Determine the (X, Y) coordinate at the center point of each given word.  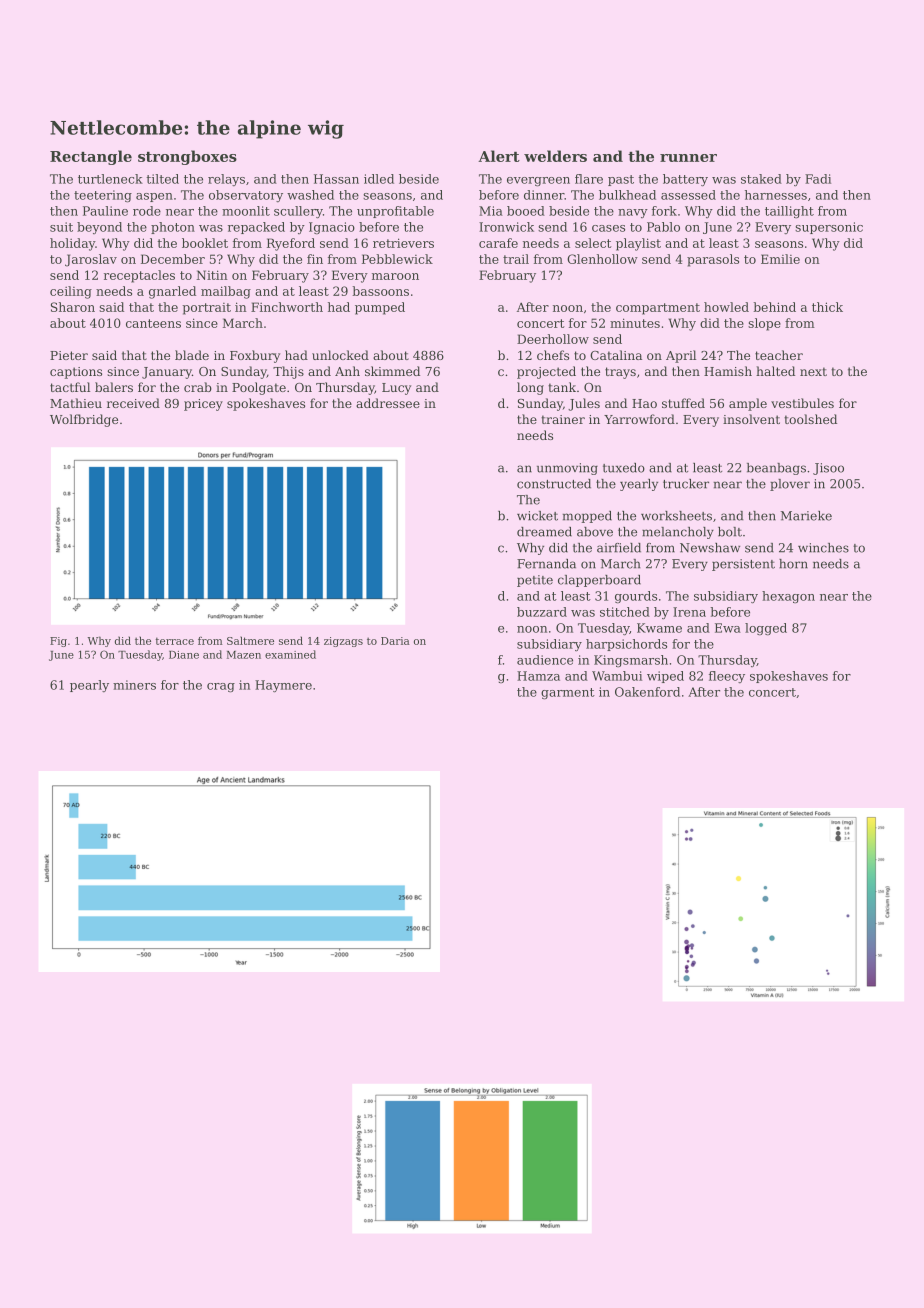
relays (226, 180)
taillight (789, 212)
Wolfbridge (84, 420)
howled (726, 307)
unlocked (340, 355)
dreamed (544, 532)
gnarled (172, 292)
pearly (89, 686)
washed (310, 195)
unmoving (567, 469)
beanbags (776, 469)
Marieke (806, 516)
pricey (203, 405)
